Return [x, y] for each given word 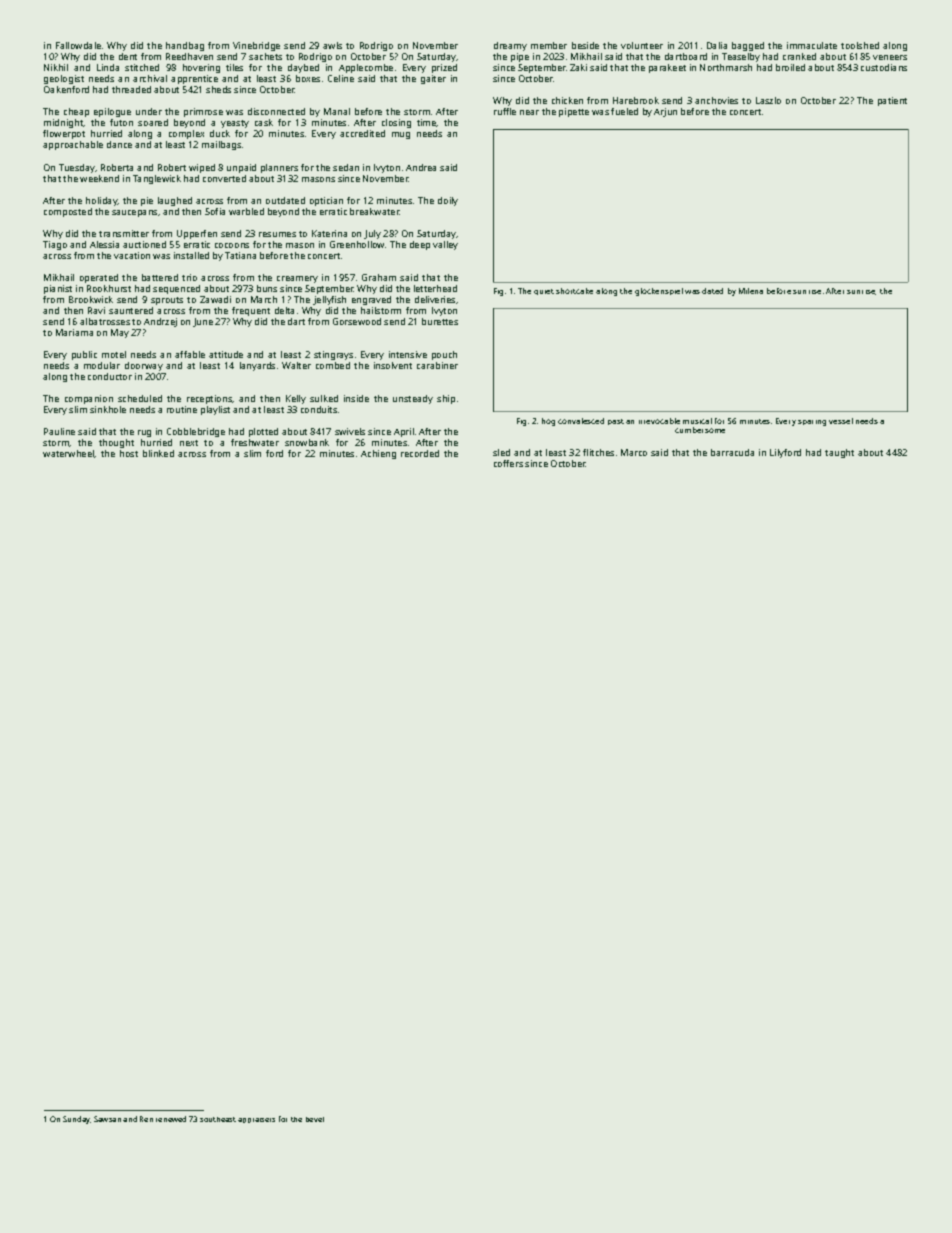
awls [332, 45]
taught [839, 453]
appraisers [256, 1120]
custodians [884, 67]
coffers [508, 463]
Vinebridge [256, 46]
